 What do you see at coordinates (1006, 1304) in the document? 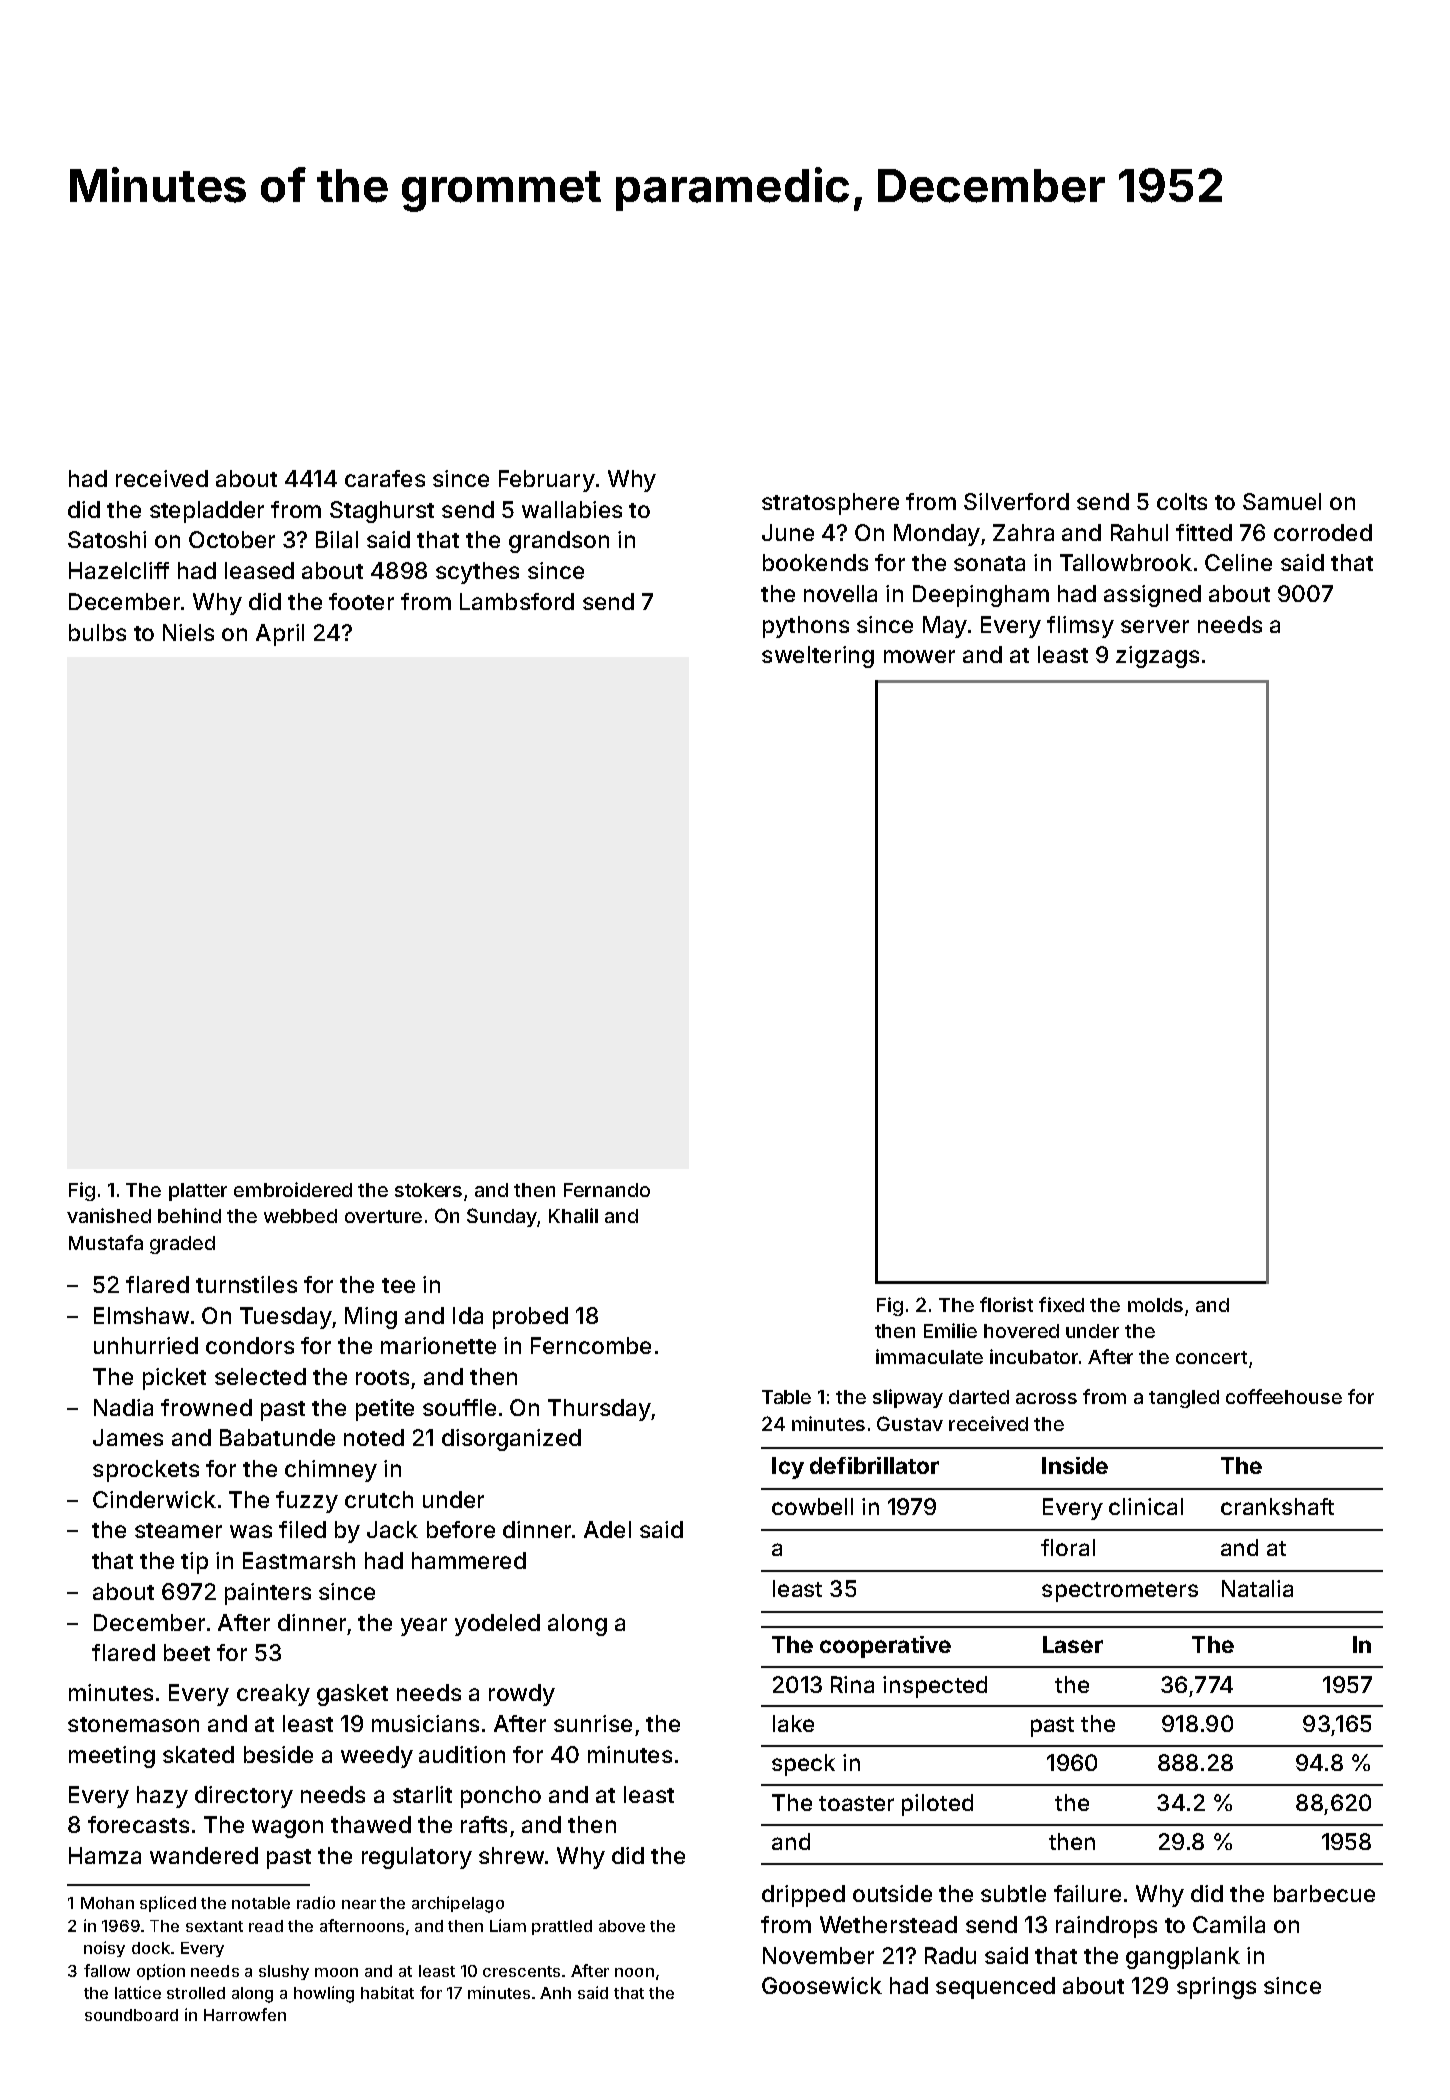
I see `florist` at bounding box center [1006, 1304].
